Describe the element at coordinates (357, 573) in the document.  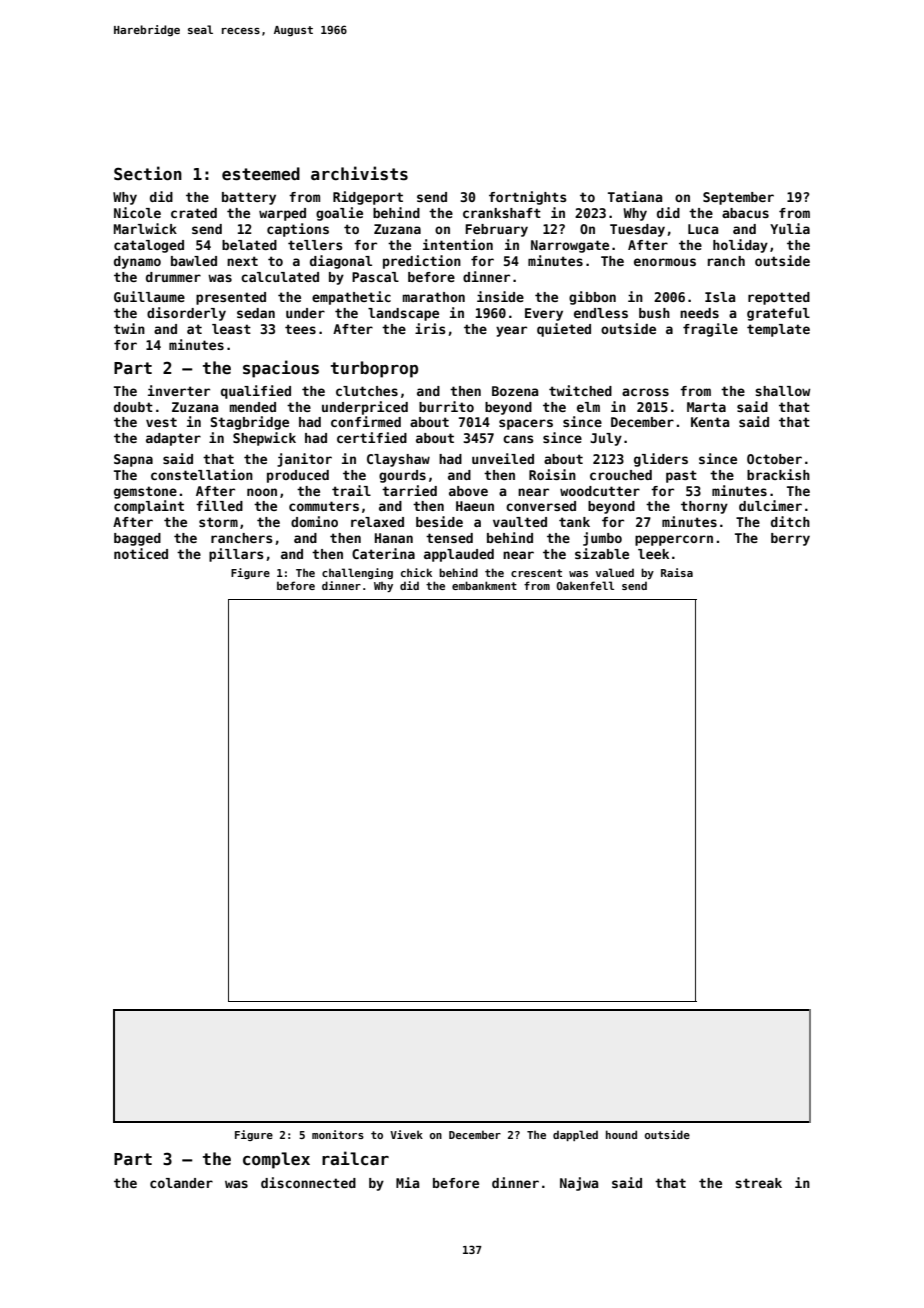
I see `challenging` at that location.
